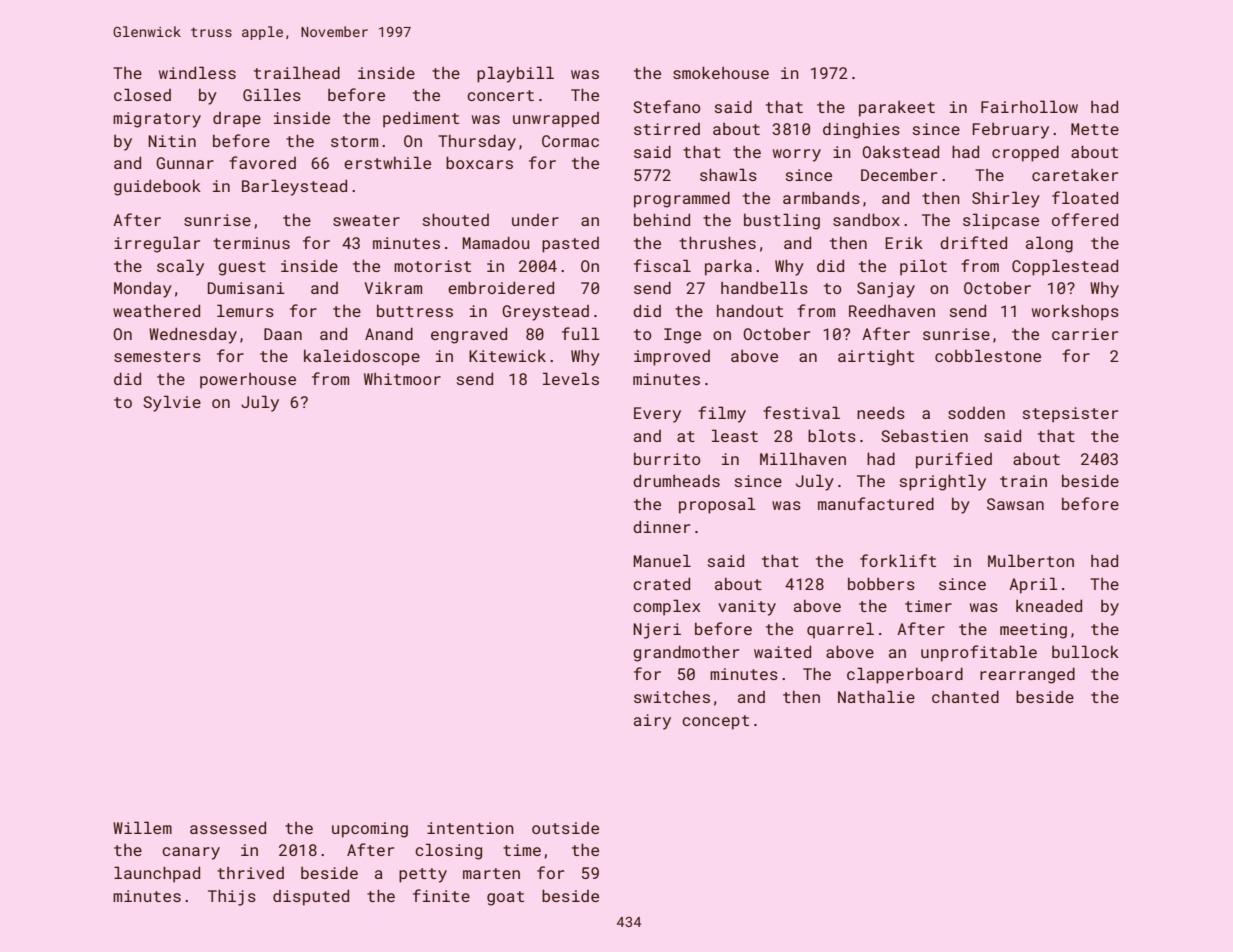  I want to click on chanted, so click(965, 696).
